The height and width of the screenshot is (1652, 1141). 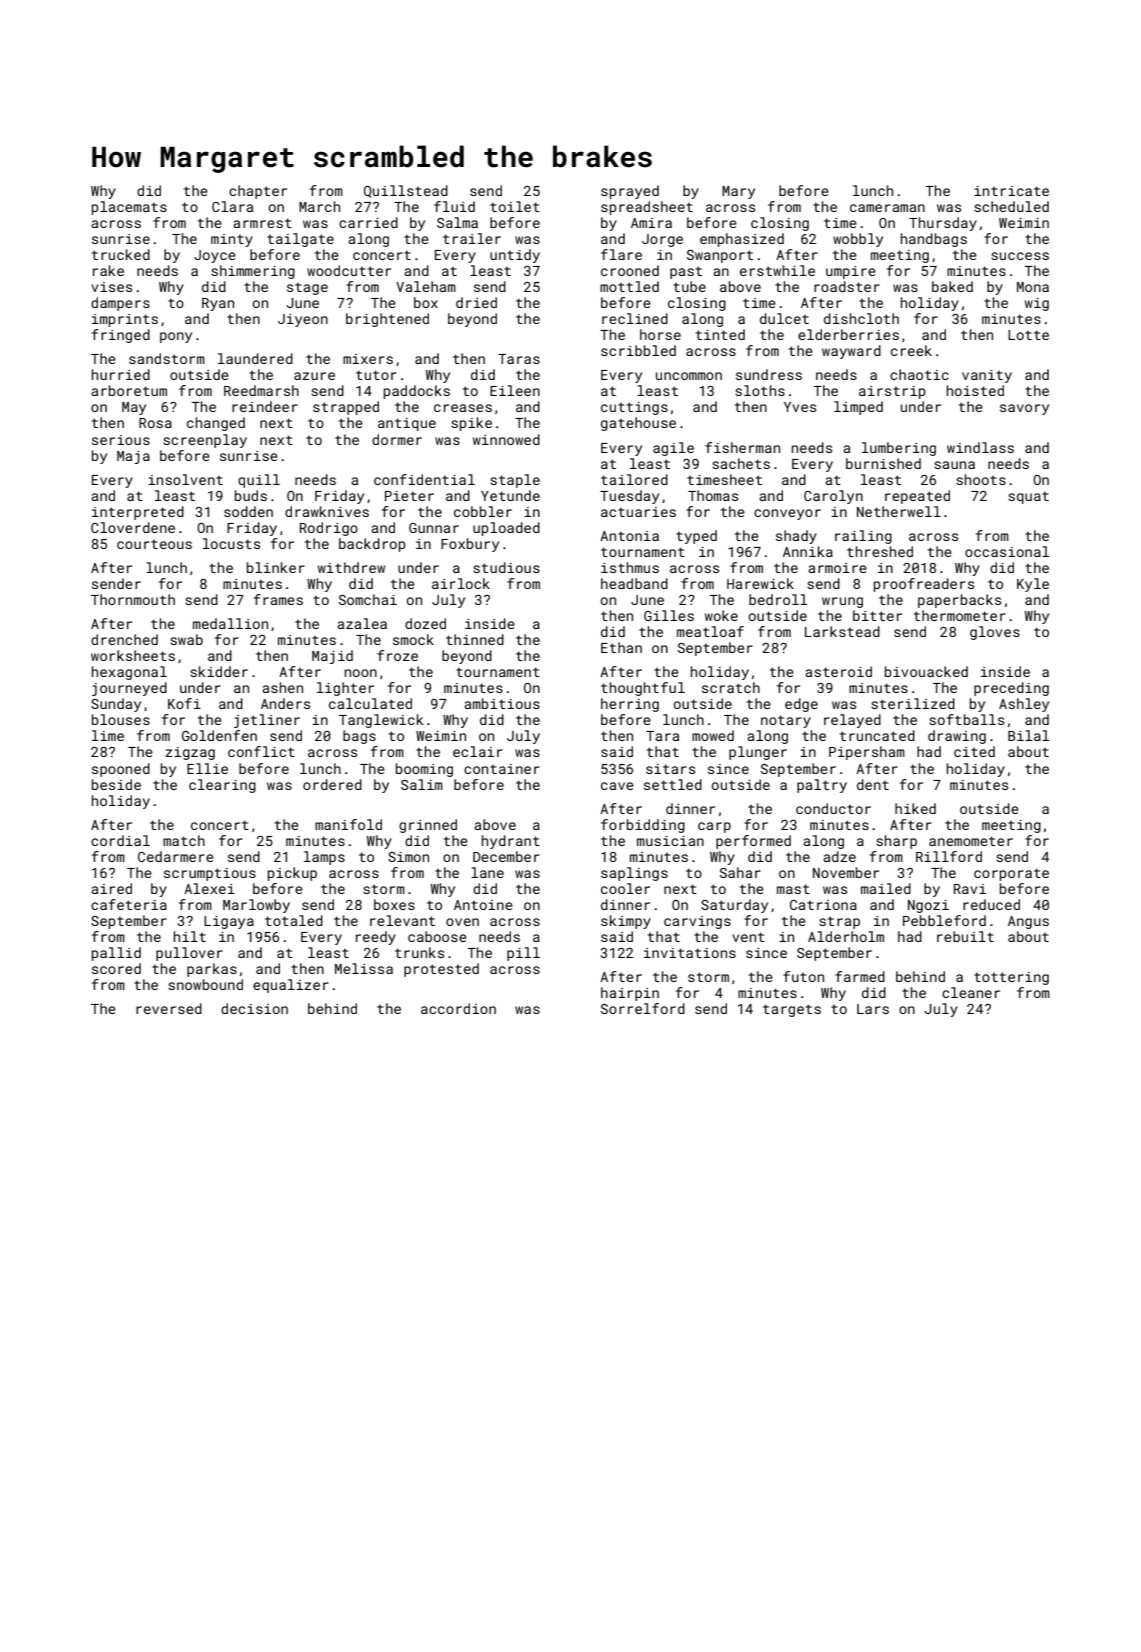 What do you see at coordinates (169, 1008) in the screenshot?
I see `reversed` at bounding box center [169, 1008].
